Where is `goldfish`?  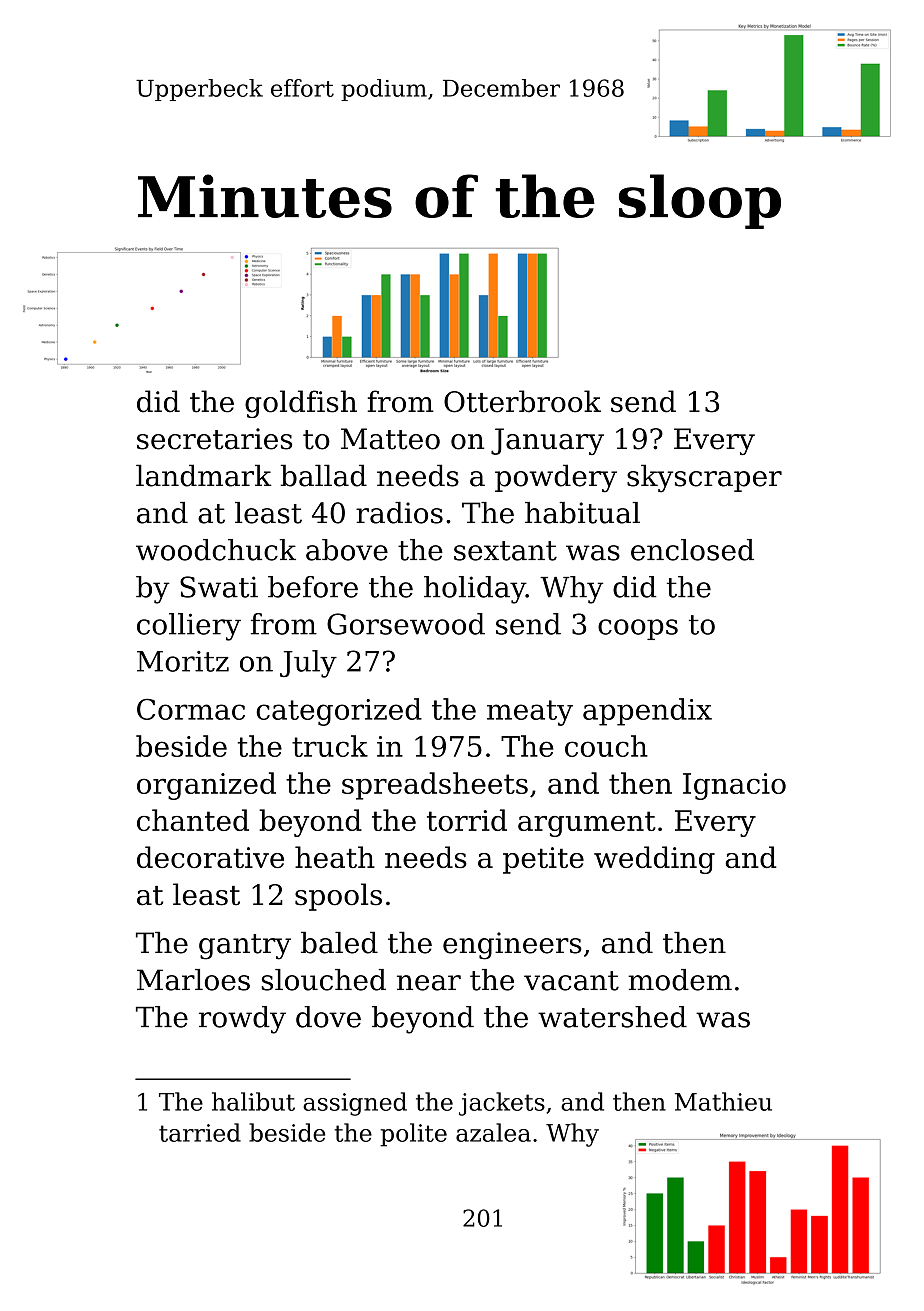 goldfish is located at coordinates (301, 404).
